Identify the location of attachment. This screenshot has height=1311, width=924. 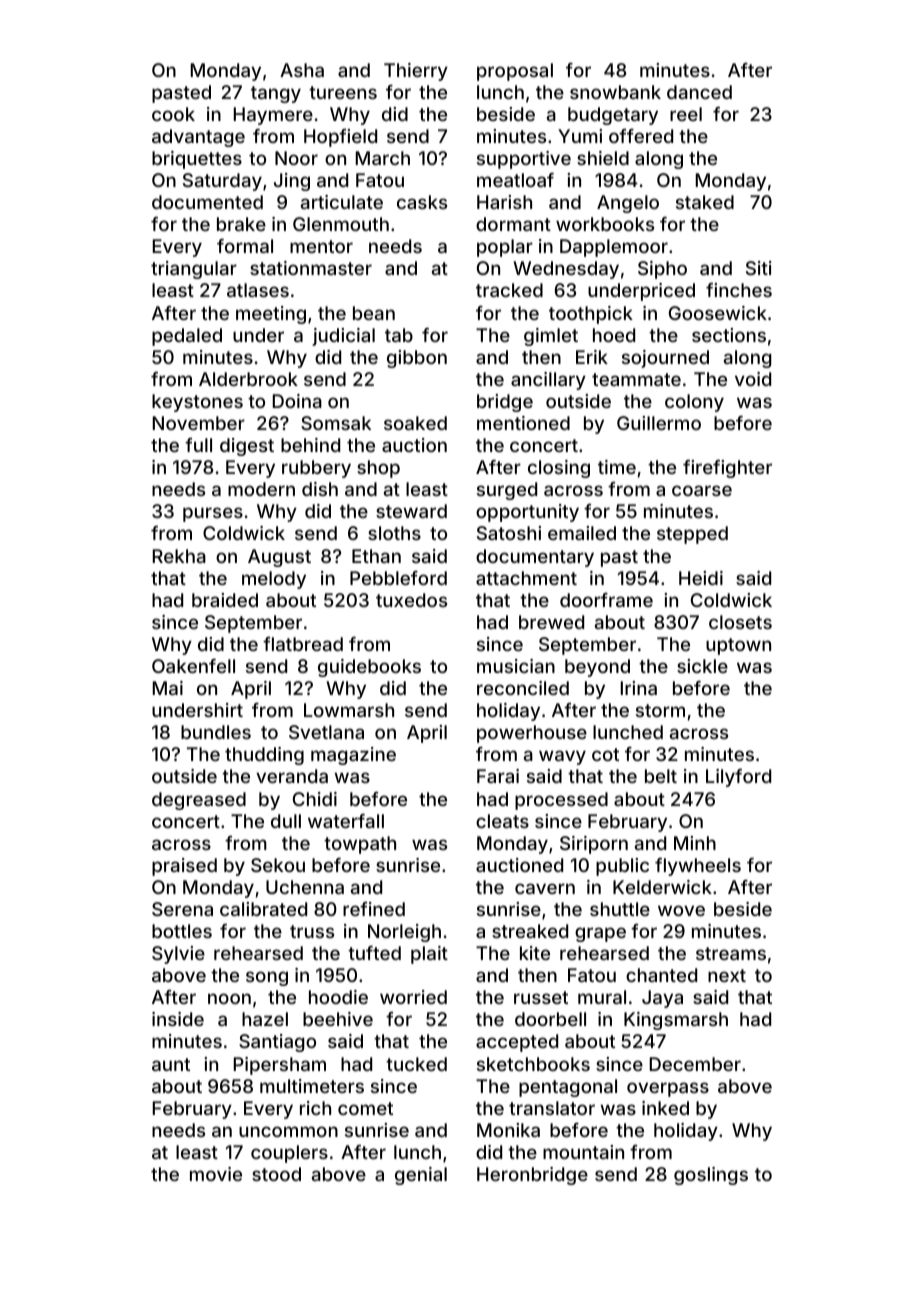
(526, 578).
